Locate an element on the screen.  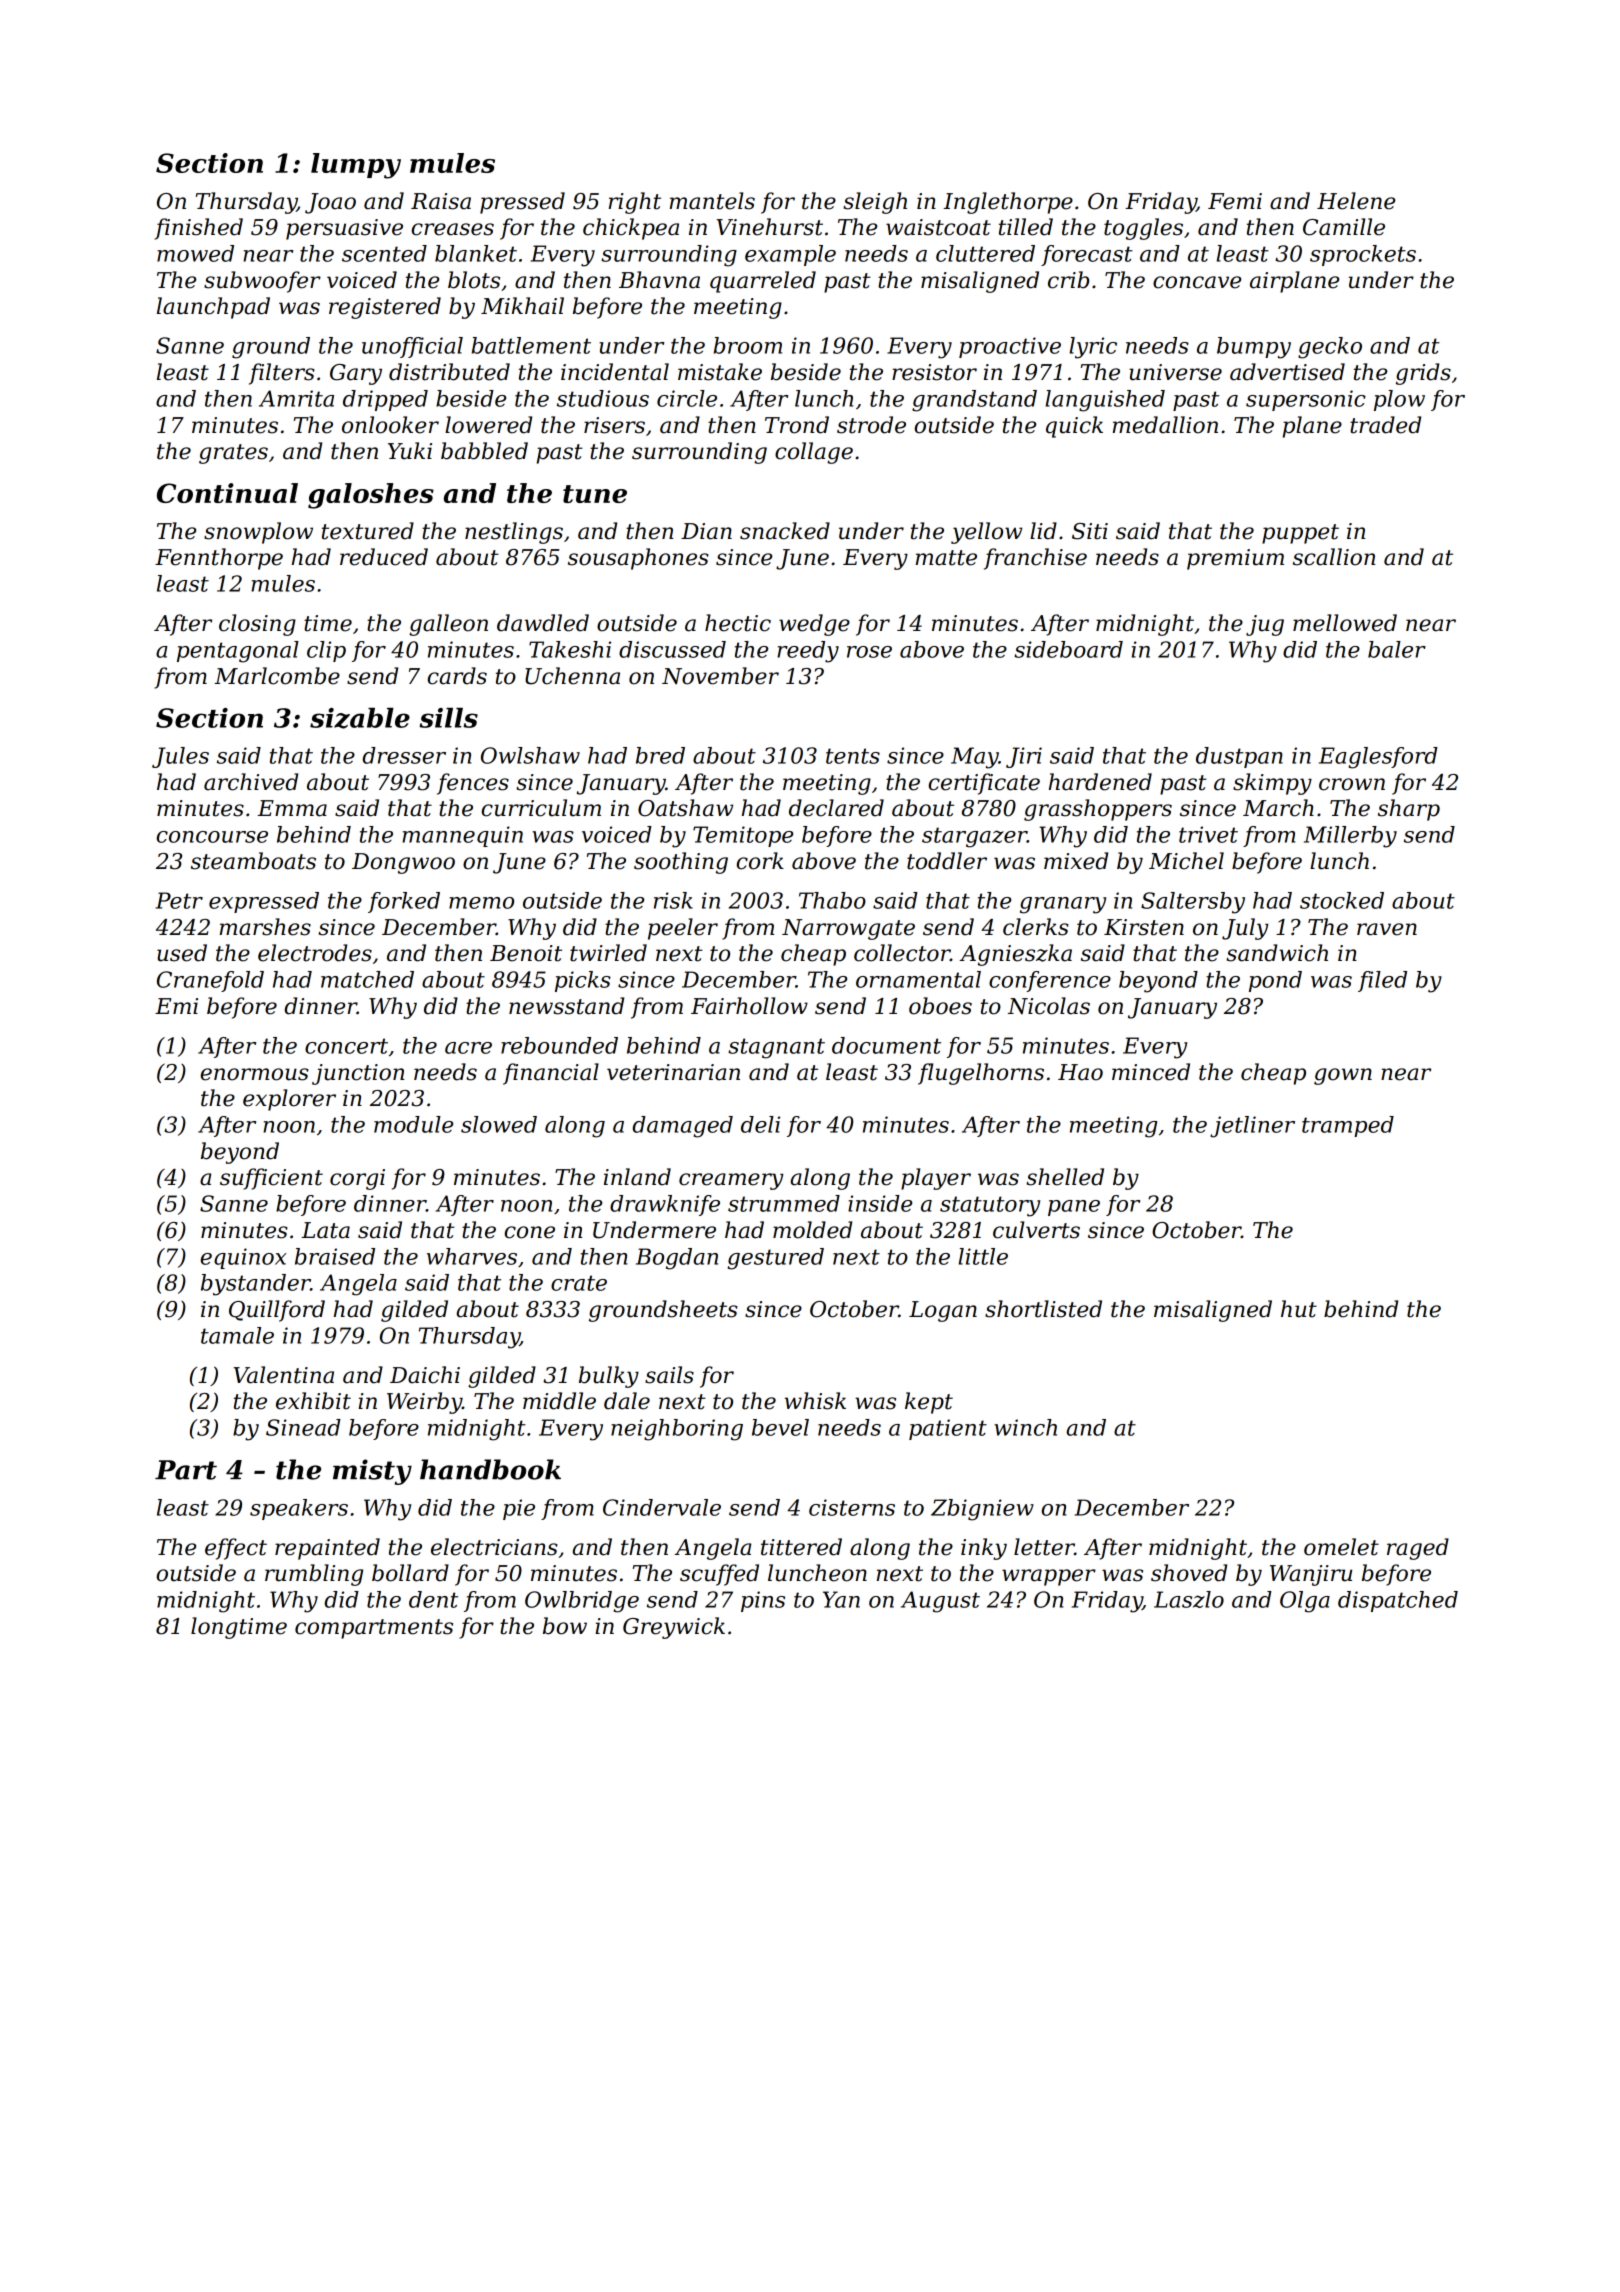
Siti is located at coordinates (1090, 531).
